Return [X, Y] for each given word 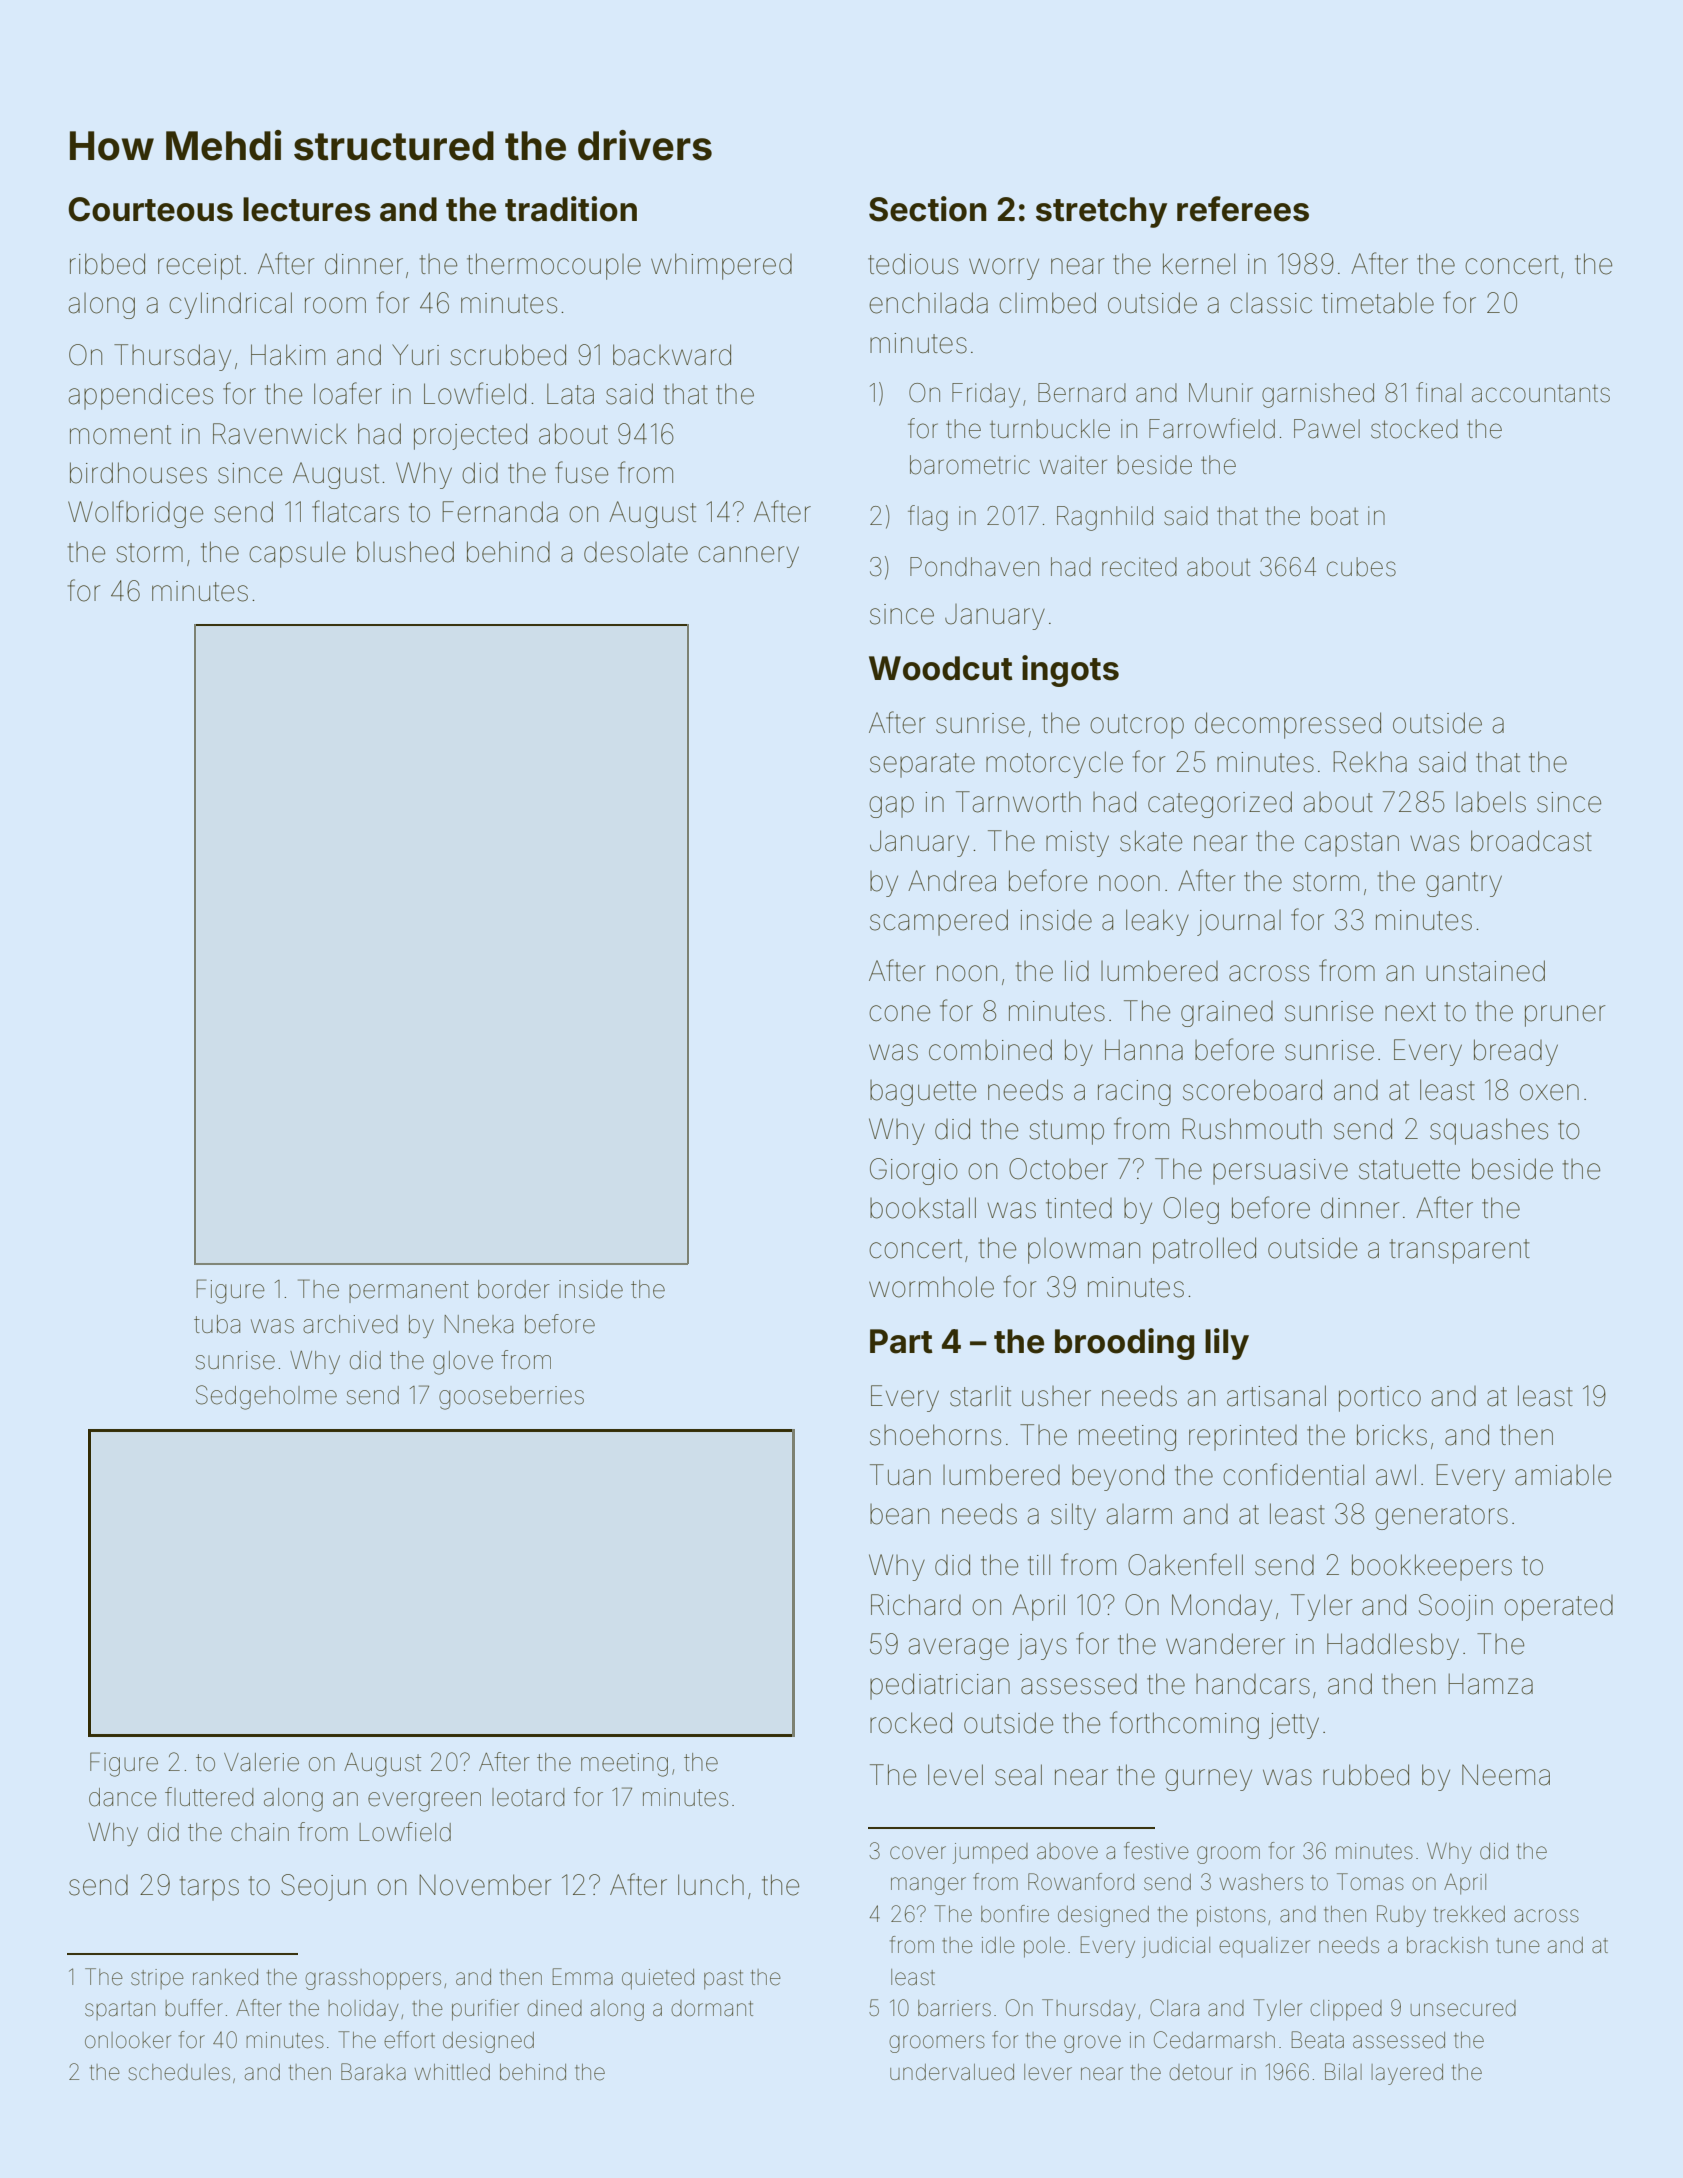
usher [1056, 1396]
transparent [1460, 1251]
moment [120, 435]
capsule [297, 554]
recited [1139, 567]
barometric [970, 465]
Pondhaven [974, 567]
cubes [1361, 567]
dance [123, 1797]
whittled [452, 2072]
